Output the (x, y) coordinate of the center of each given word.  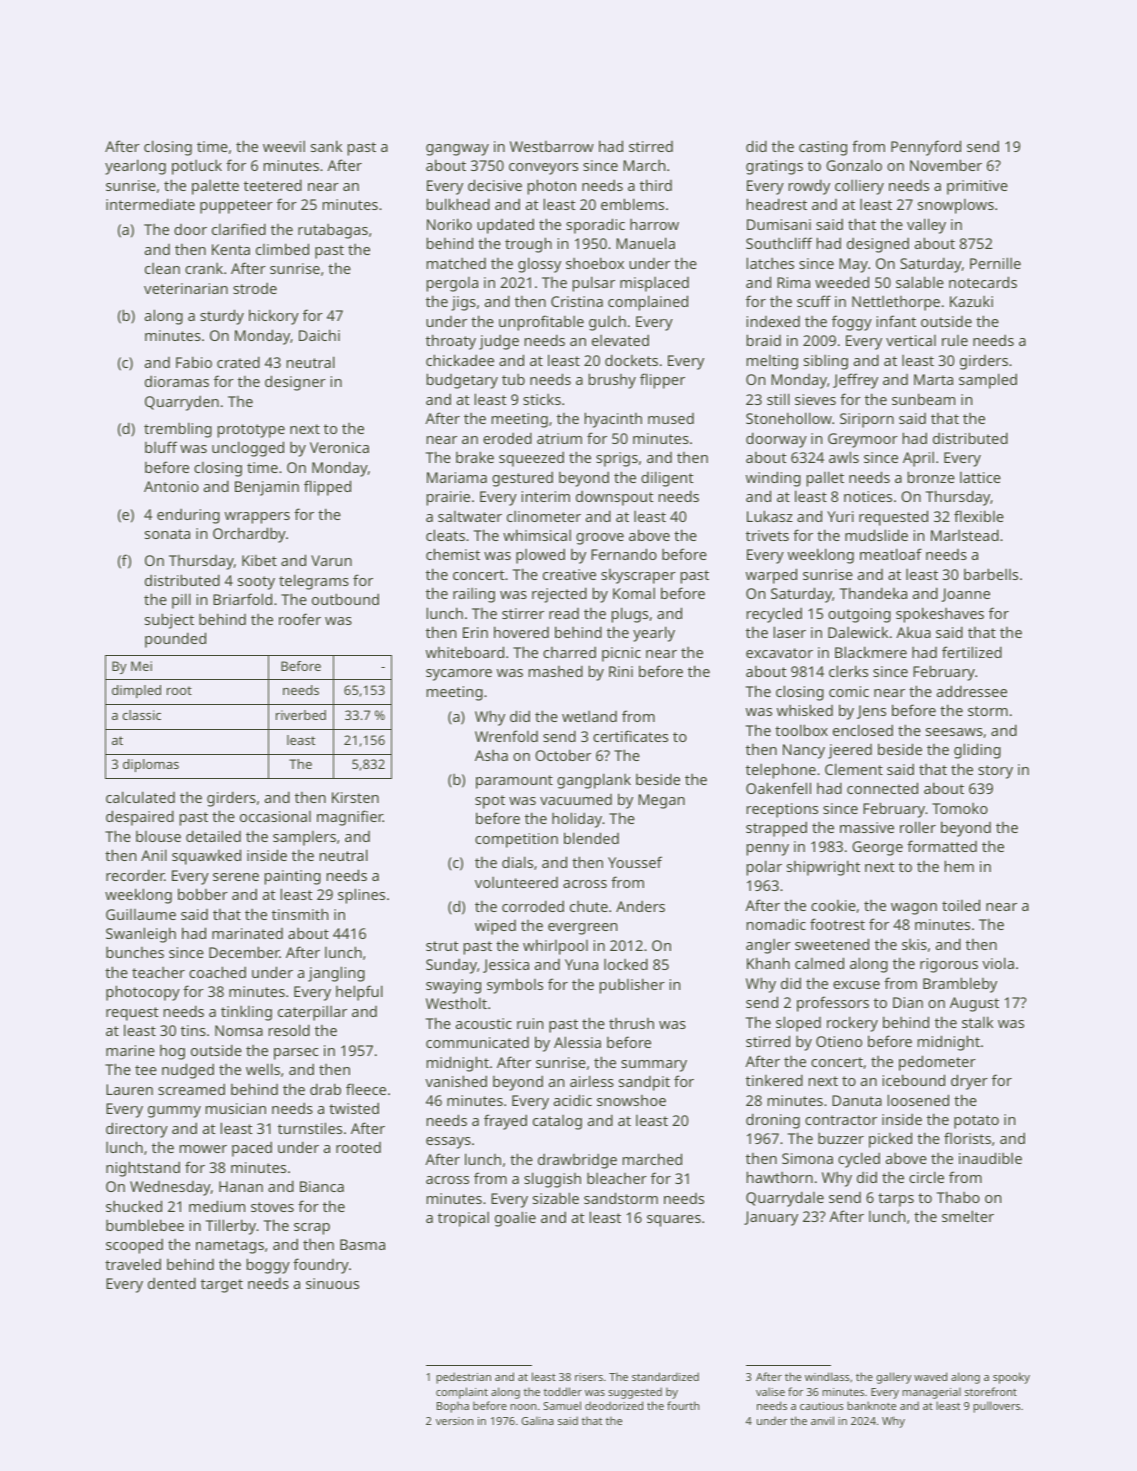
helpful (359, 993)
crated (238, 362)
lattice (980, 477)
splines (361, 896)
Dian (908, 1002)
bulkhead (458, 204)
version (454, 1421)
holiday (577, 820)
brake (475, 457)
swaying (453, 986)
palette (215, 187)
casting (823, 148)
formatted (942, 846)
